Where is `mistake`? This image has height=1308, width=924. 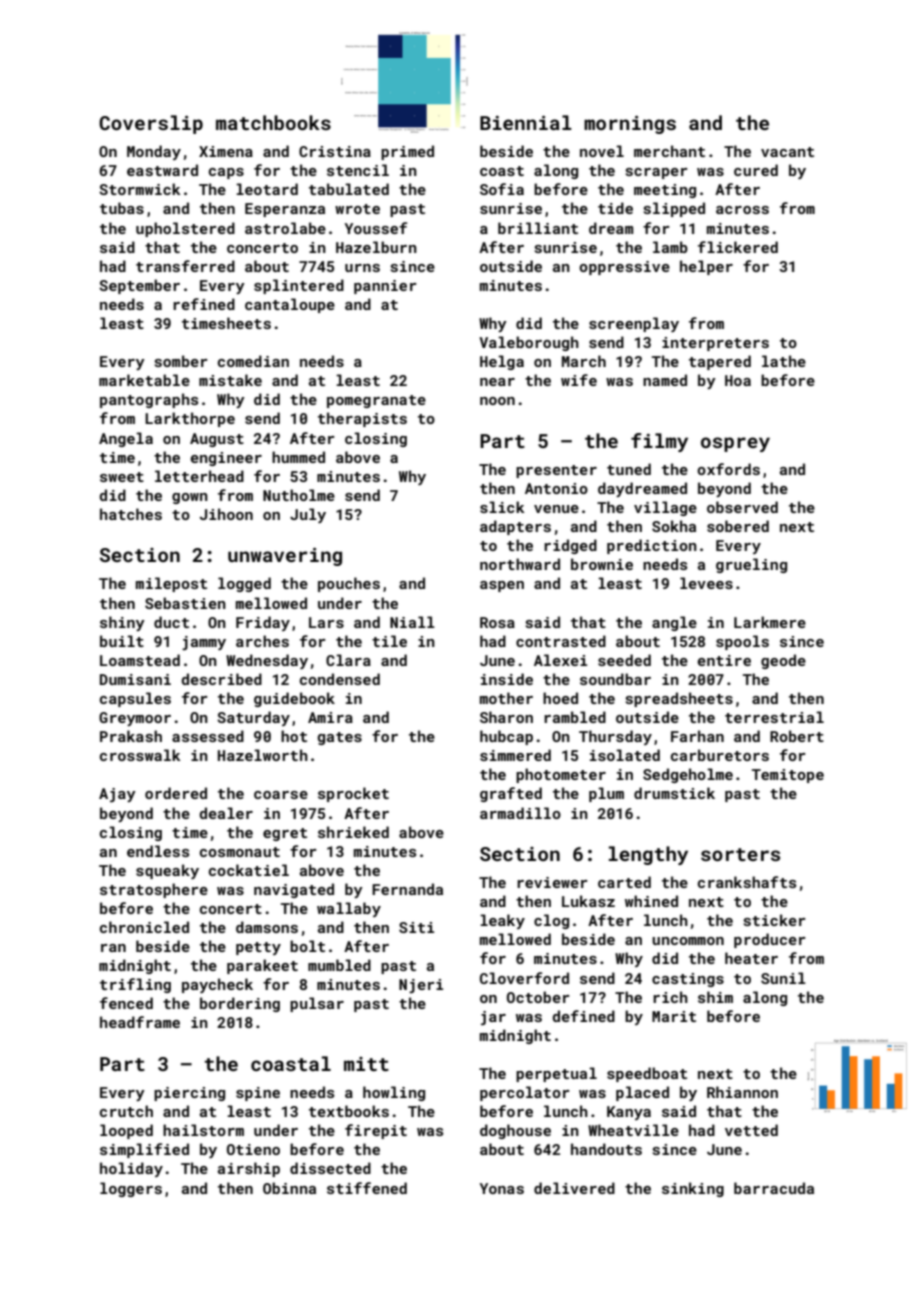 mistake is located at coordinates (230, 380).
